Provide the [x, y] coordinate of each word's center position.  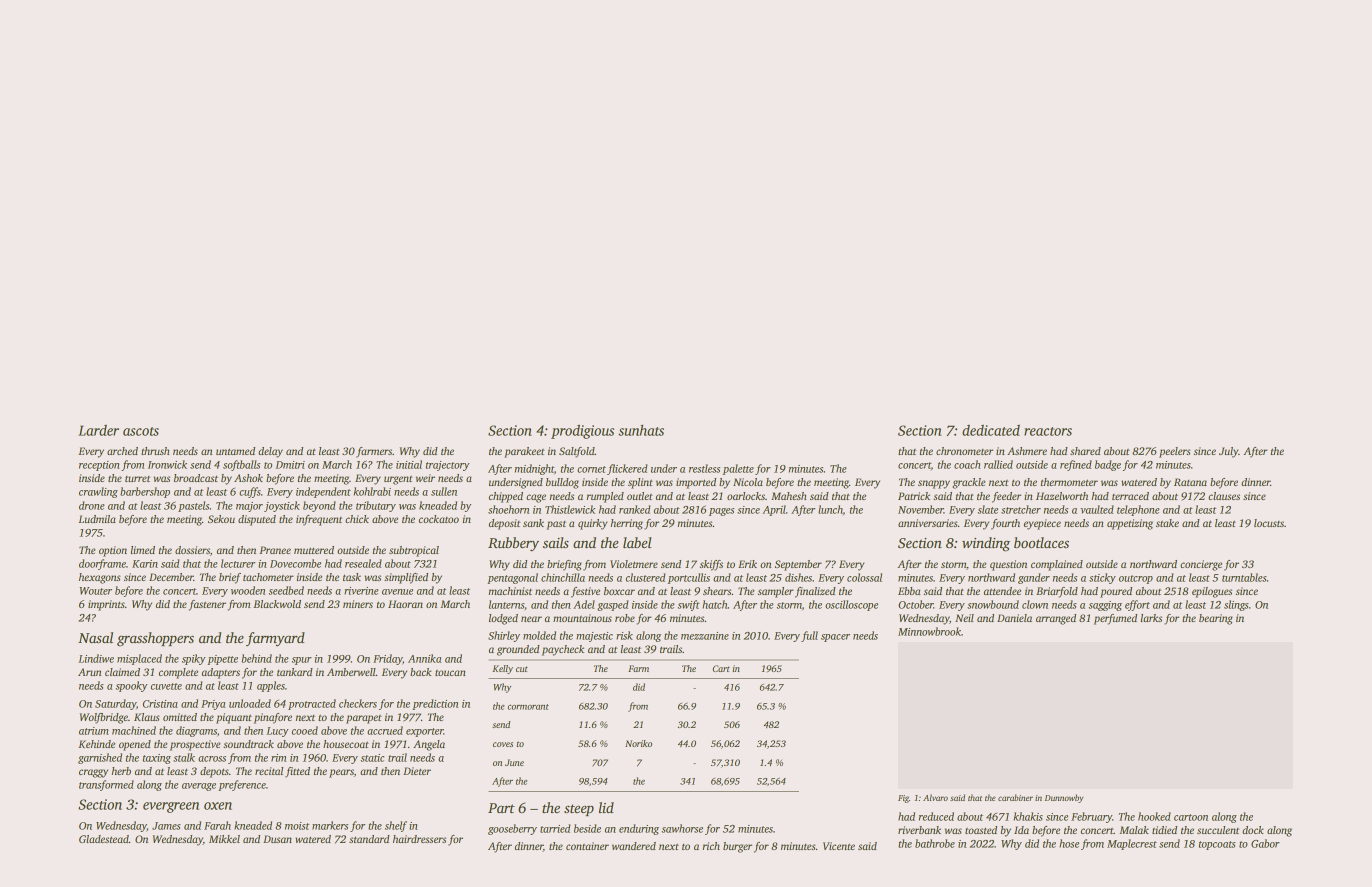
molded [539, 635]
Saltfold [577, 452]
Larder [98, 430]
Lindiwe [96, 658]
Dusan [277, 839]
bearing [1216, 619]
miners [358, 604]
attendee [1002, 591]
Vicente [839, 846]
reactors [1048, 431]
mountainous [582, 618]
